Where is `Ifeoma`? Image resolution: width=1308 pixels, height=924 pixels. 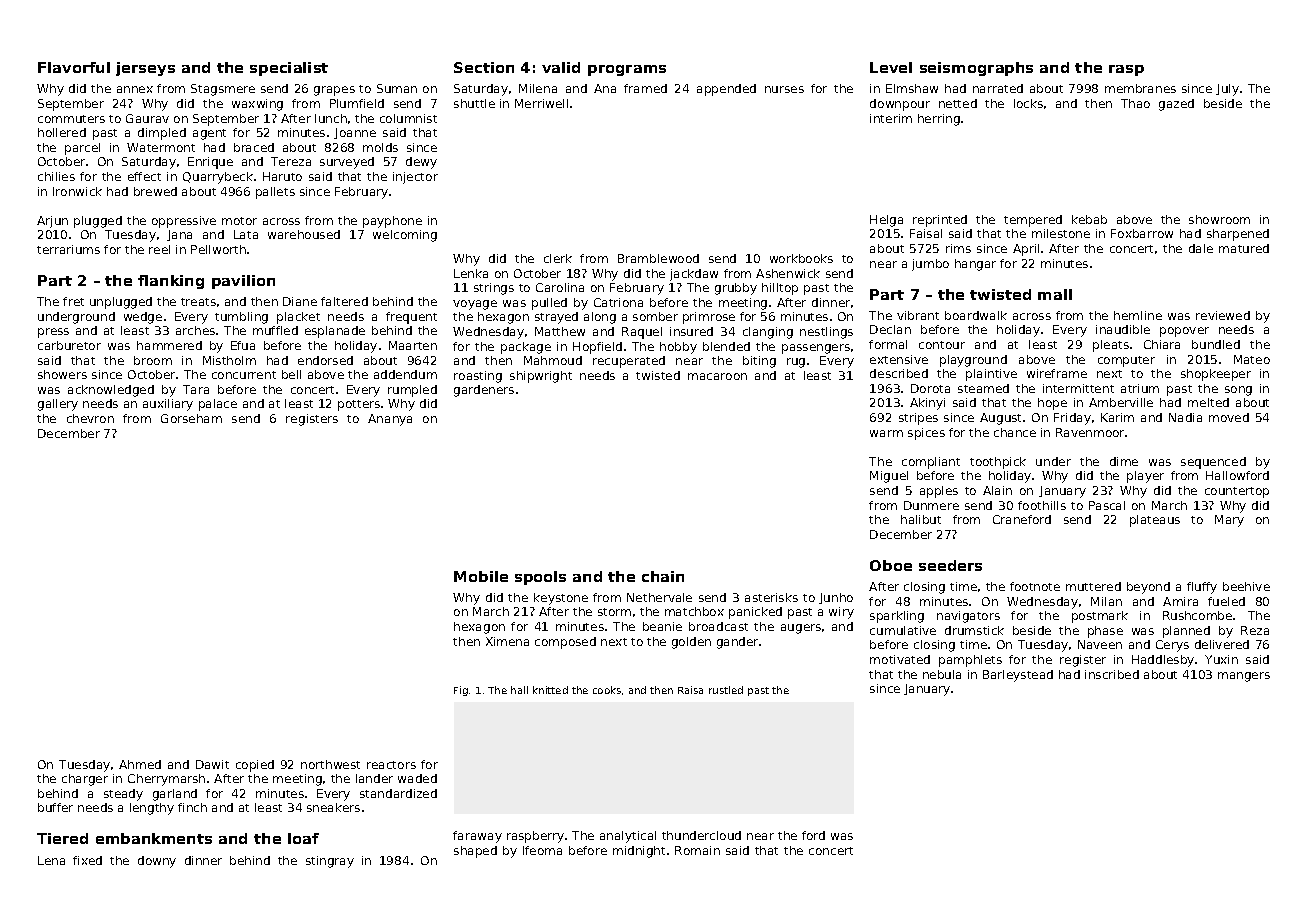 Ifeoma is located at coordinates (542, 850).
